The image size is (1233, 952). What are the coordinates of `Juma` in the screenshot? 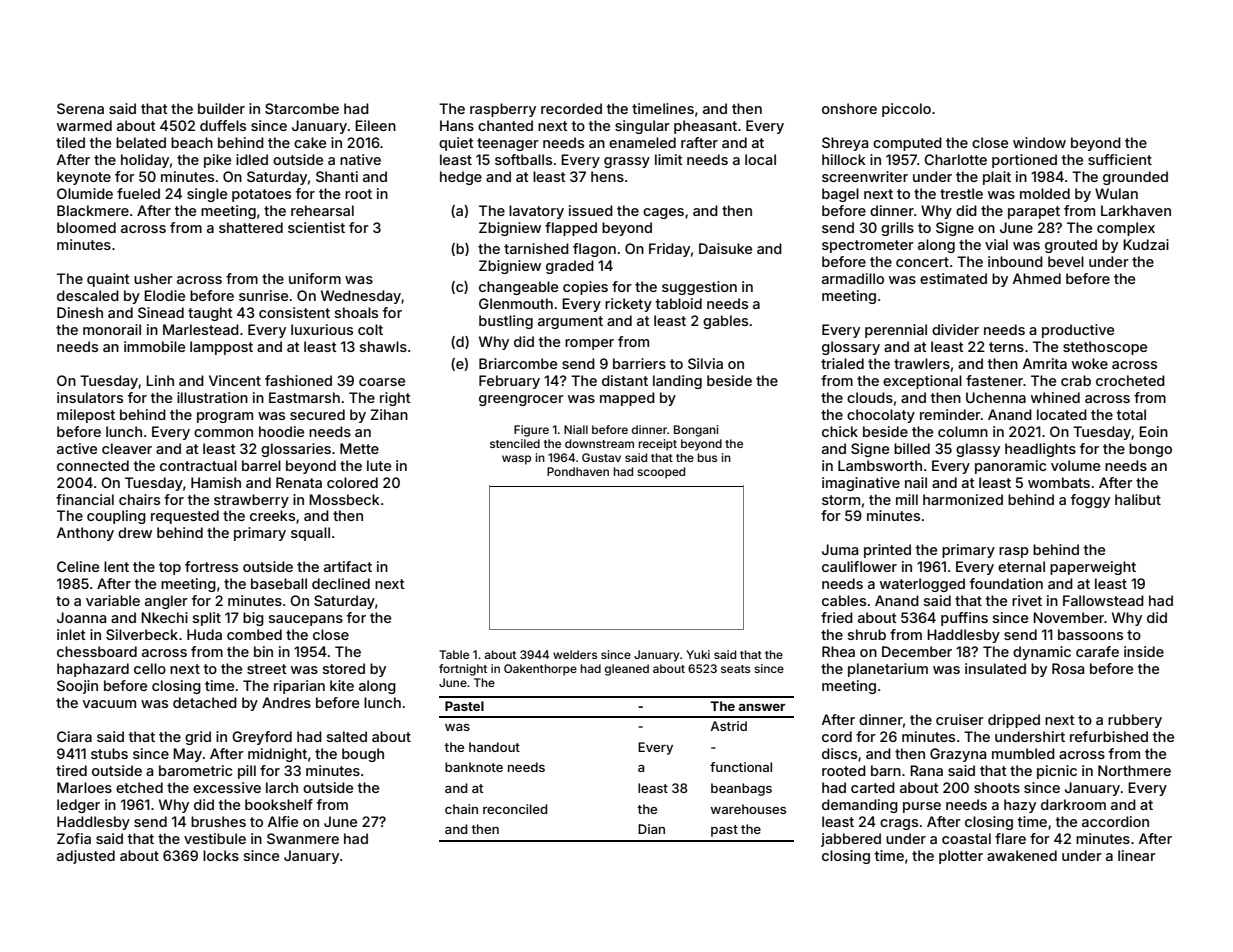 It's located at (840, 549).
